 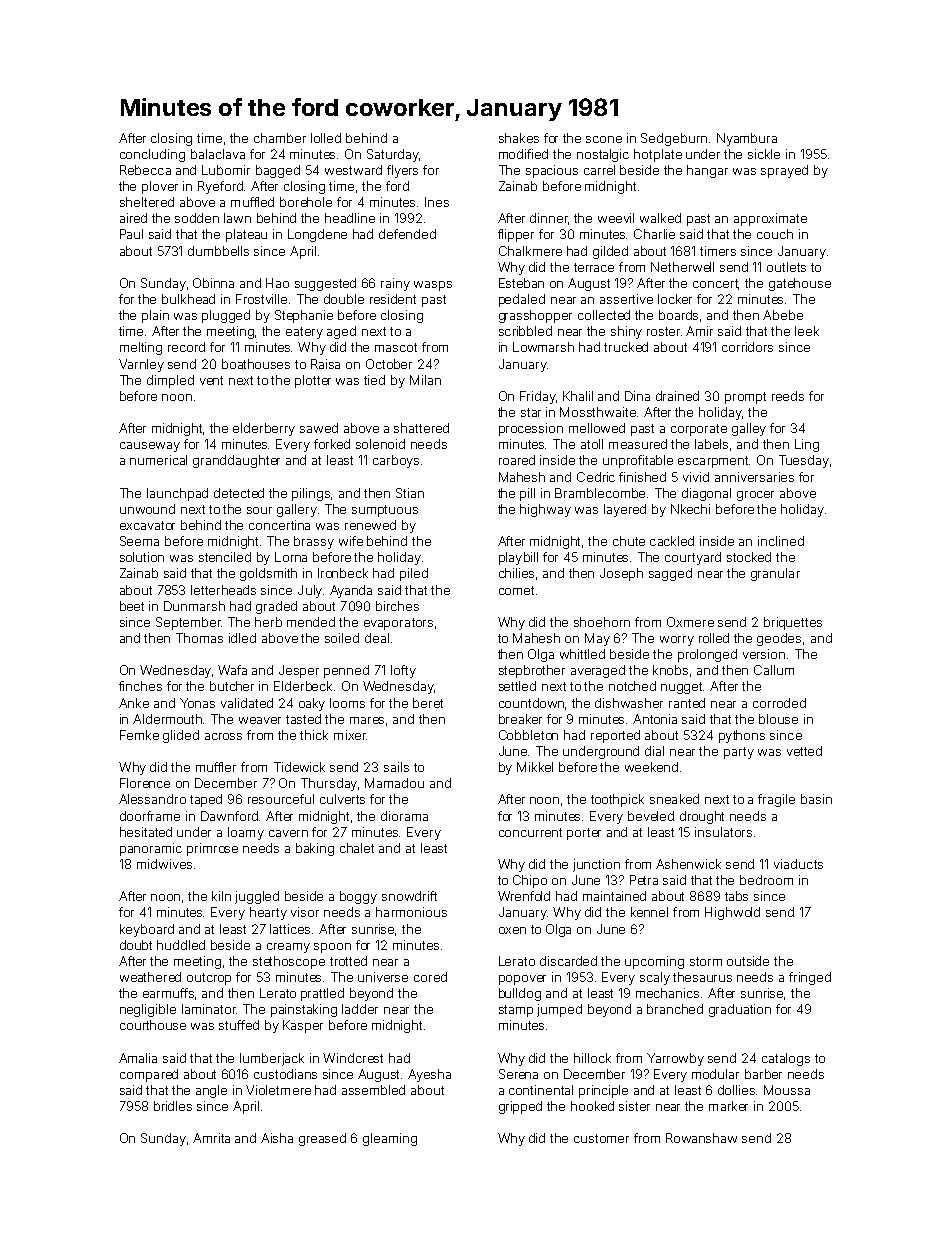 I want to click on Moussa, so click(x=787, y=1090).
